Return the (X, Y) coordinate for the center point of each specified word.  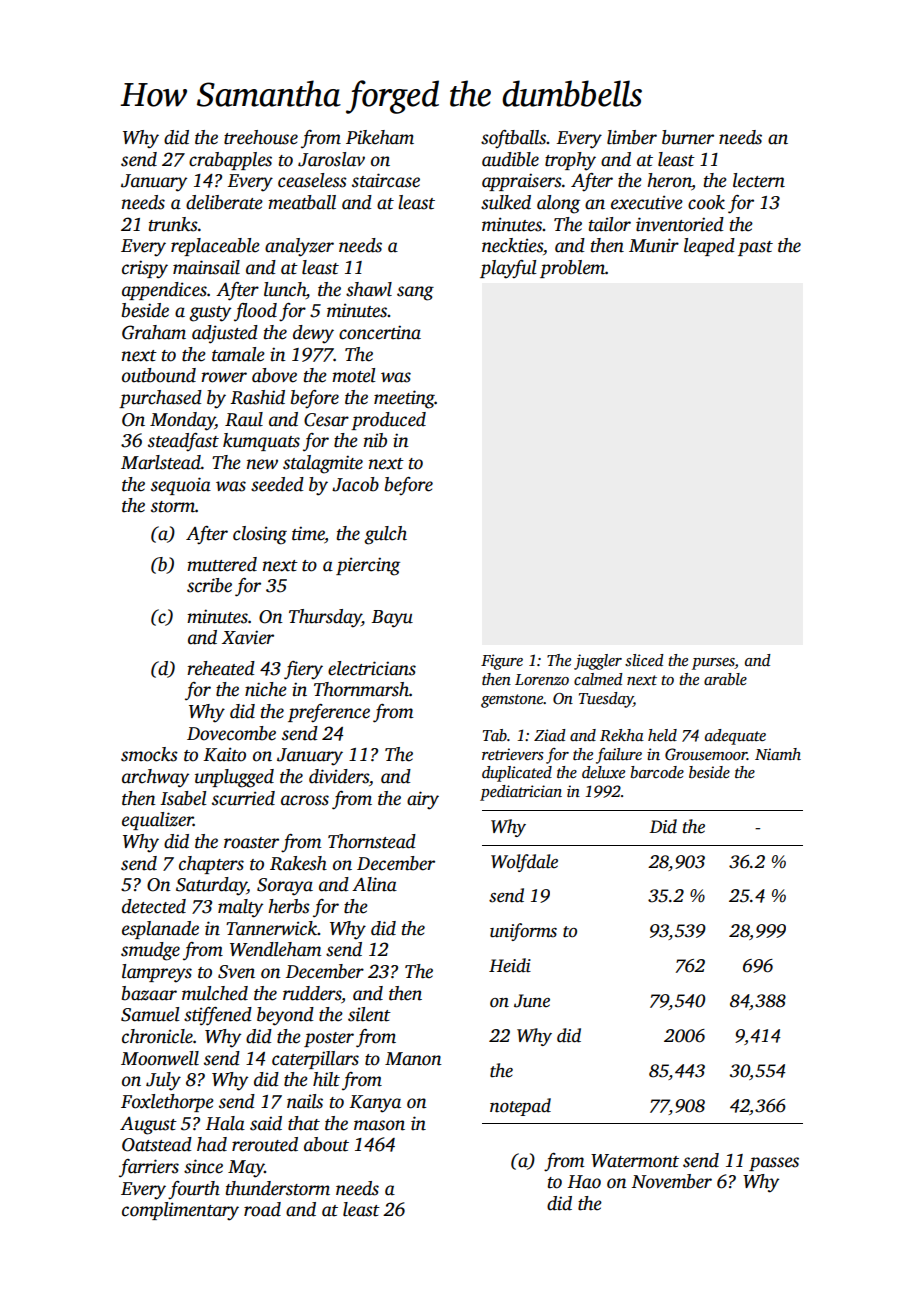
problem (572, 269)
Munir (654, 245)
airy (423, 800)
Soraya (285, 887)
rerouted (265, 1144)
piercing (368, 566)
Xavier (248, 637)
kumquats (261, 442)
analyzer (299, 247)
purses (713, 664)
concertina (380, 332)
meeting (404, 399)
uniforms (523, 932)
